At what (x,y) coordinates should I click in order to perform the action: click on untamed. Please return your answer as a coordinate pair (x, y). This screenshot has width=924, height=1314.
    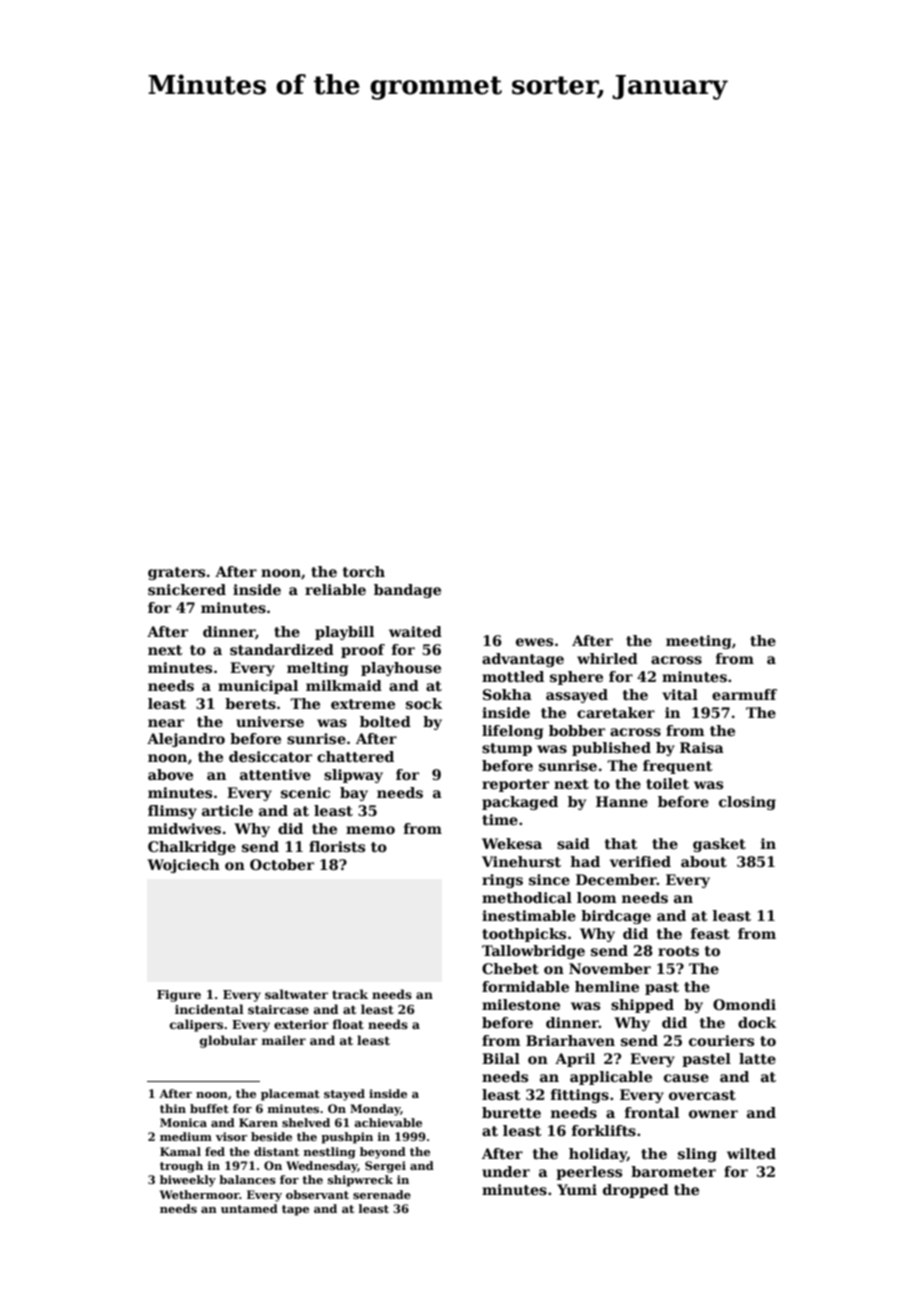
    Looking at the image, I should click on (249, 1208).
